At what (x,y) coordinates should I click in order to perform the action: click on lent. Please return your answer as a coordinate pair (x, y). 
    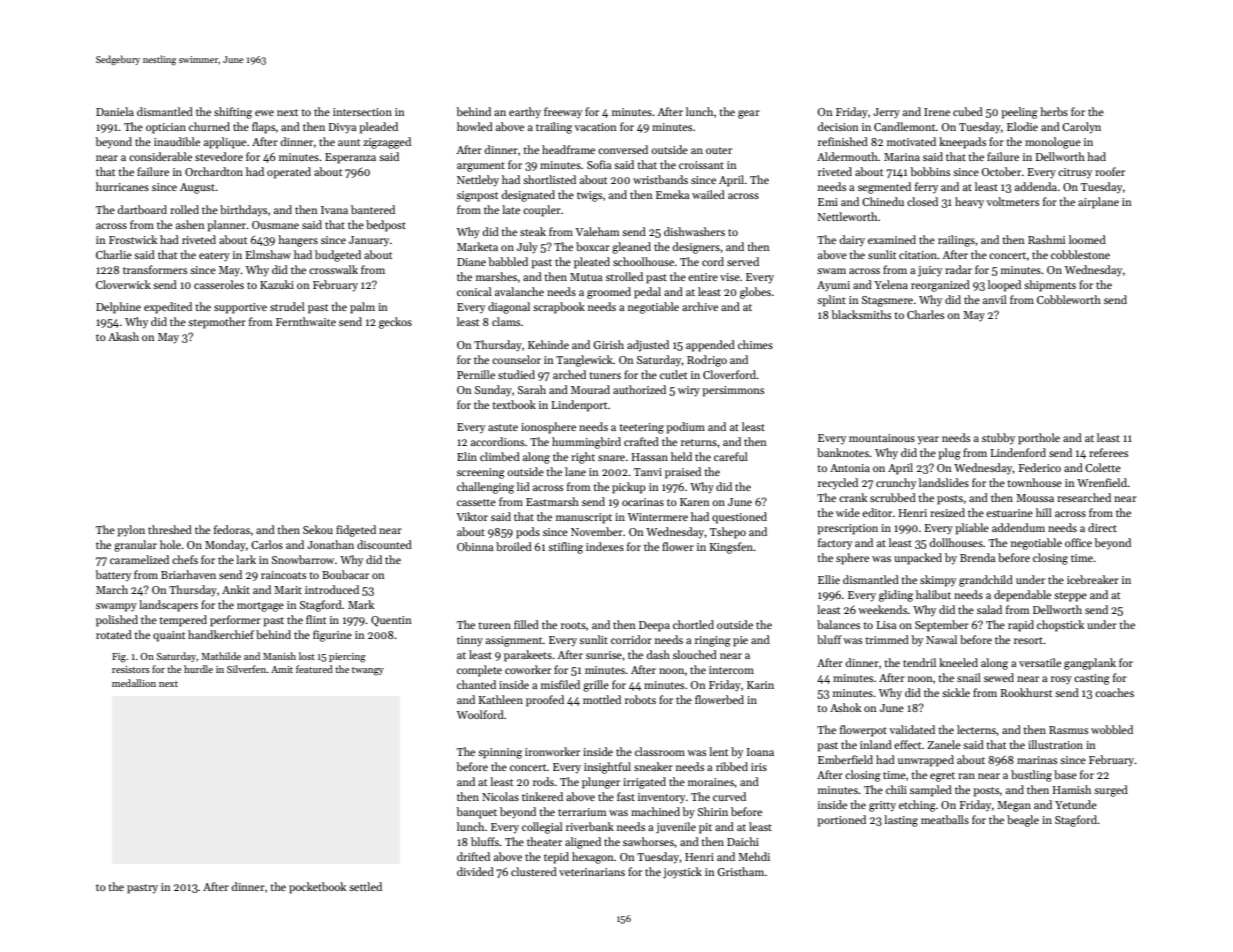
    Looking at the image, I should click on (718, 751).
